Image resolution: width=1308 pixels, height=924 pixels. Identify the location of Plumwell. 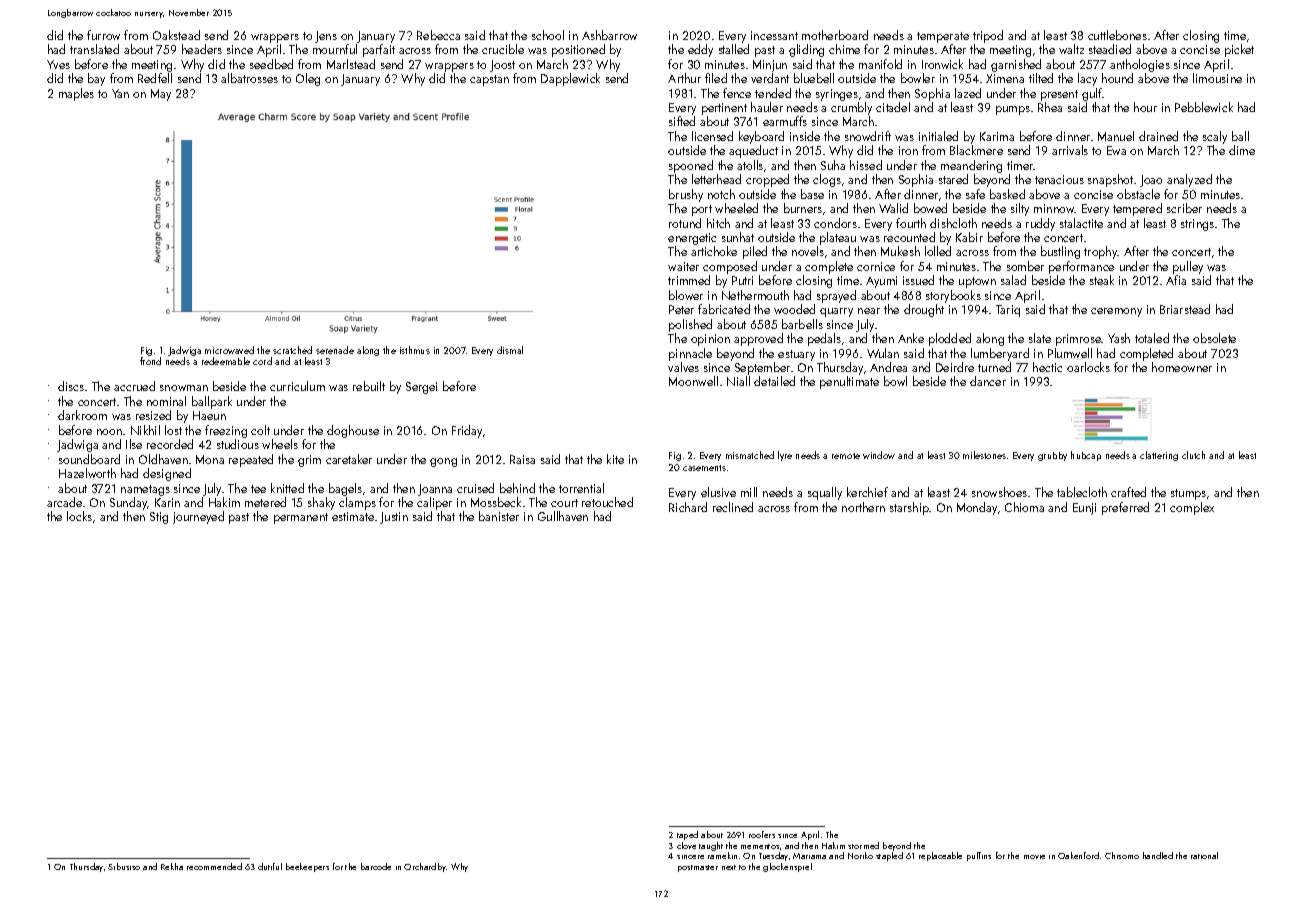
(1070, 353).
